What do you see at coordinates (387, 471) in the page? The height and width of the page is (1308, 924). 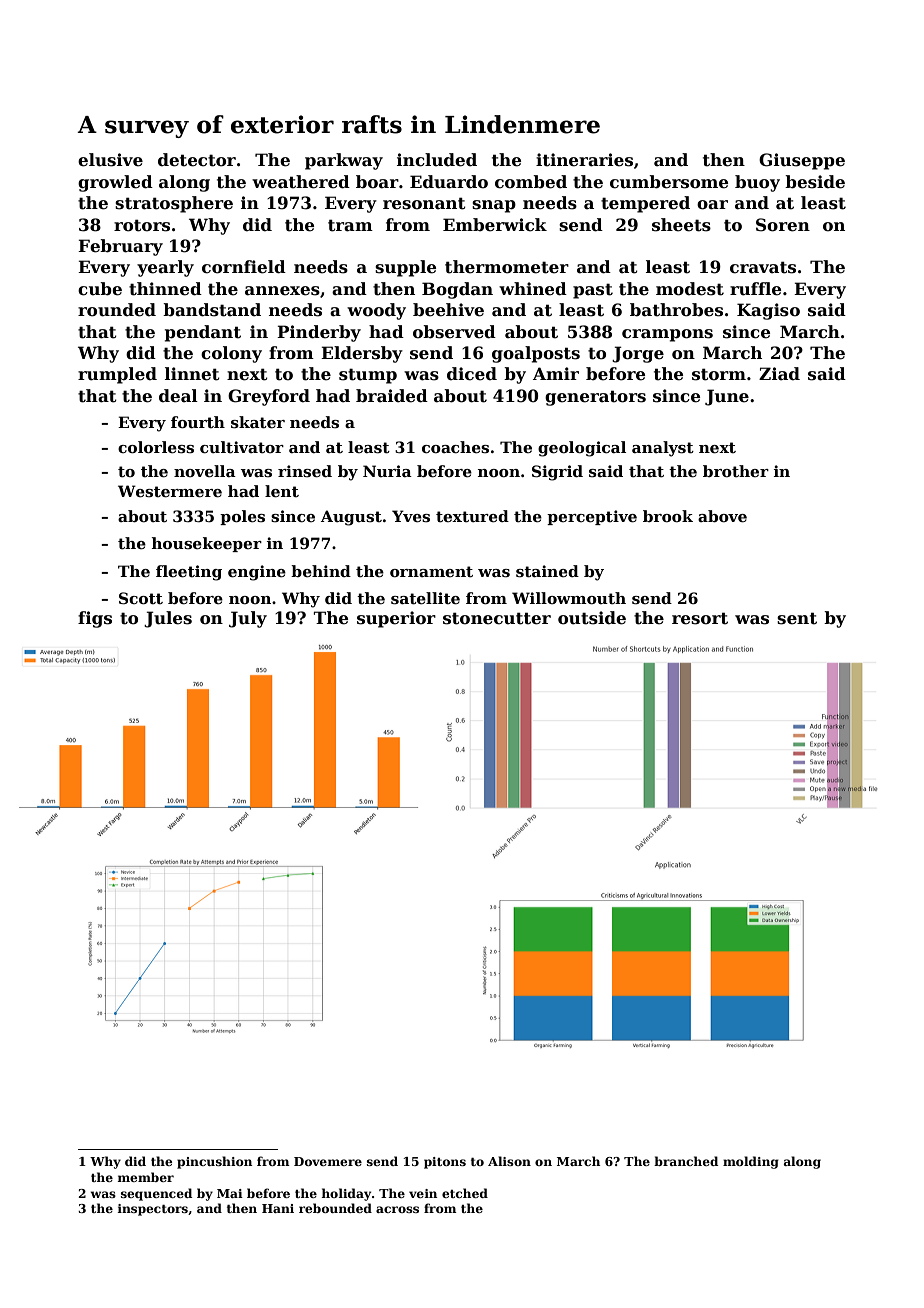 I see `Nuria` at bounding box center [387, 471].
